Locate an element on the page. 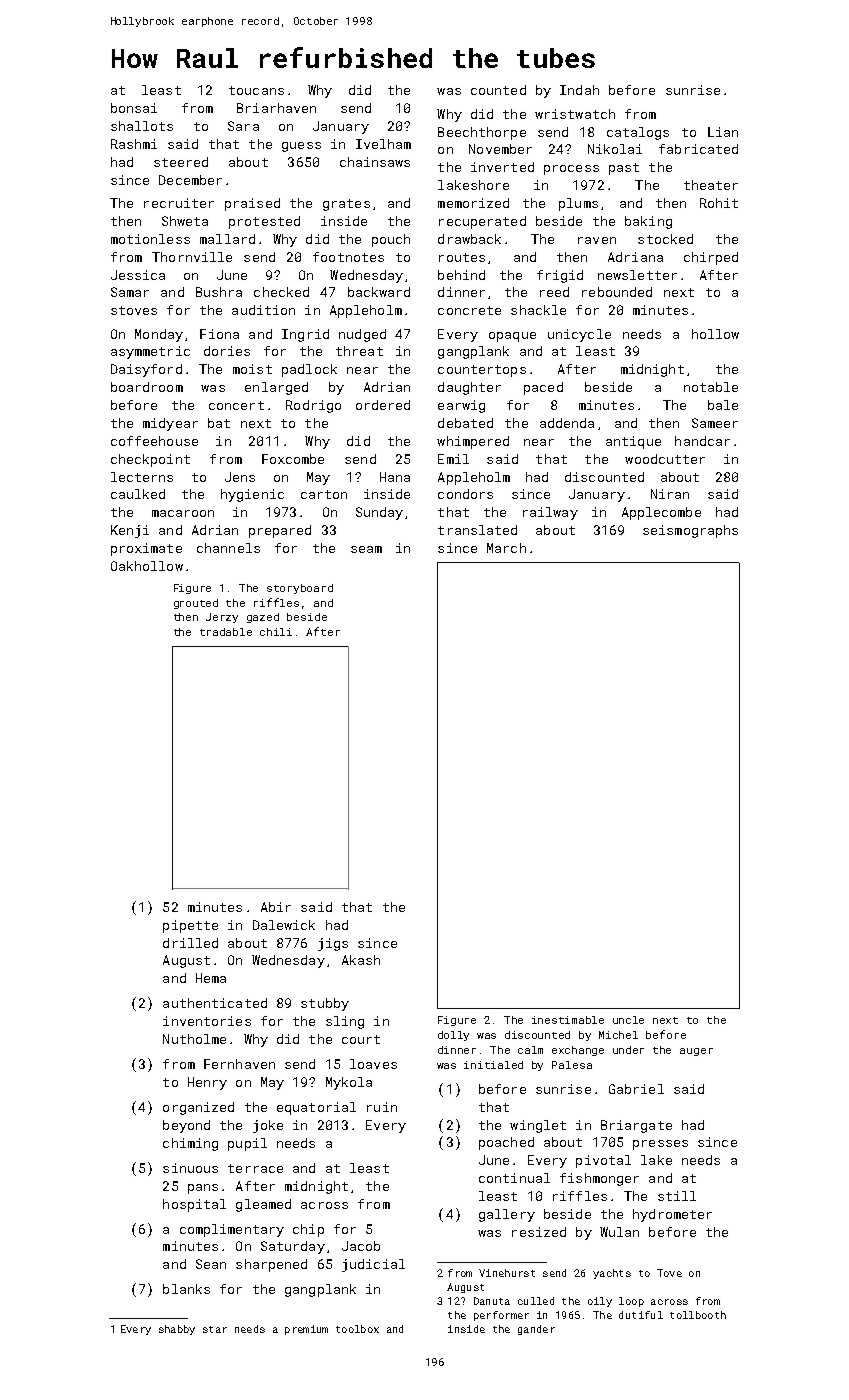 The image size is (849, 1400). premium is located at coordinates (306, 1330).
